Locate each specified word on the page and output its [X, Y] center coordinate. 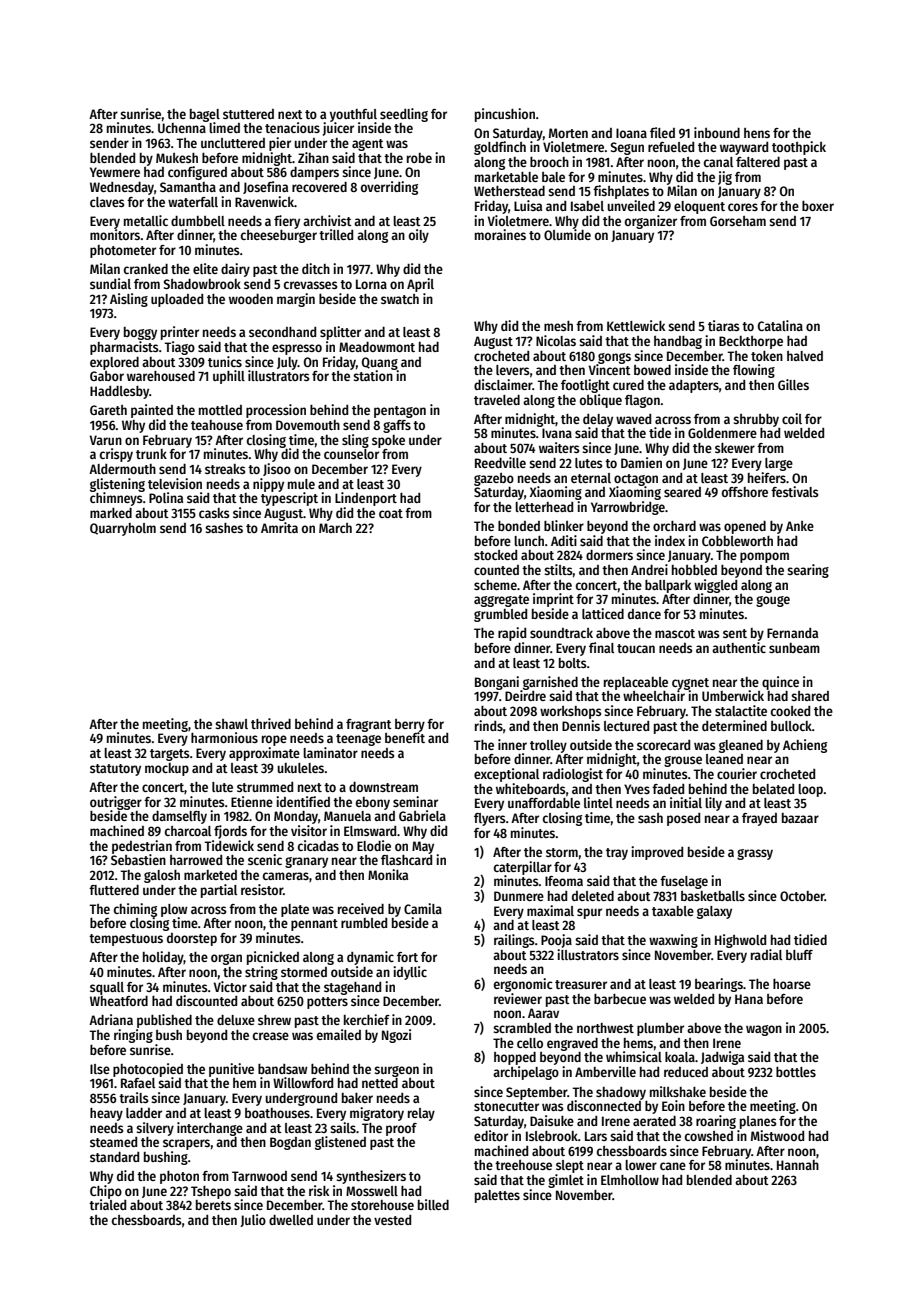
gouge [773, 601]
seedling [404, 115]
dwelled [291, 1220]
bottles [796, 1072]
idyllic [410, 973]
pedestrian [142, 847]
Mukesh [177, 158]
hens [757, 133]
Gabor [107, 376]
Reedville [500, 462]
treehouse [523, 1165]
